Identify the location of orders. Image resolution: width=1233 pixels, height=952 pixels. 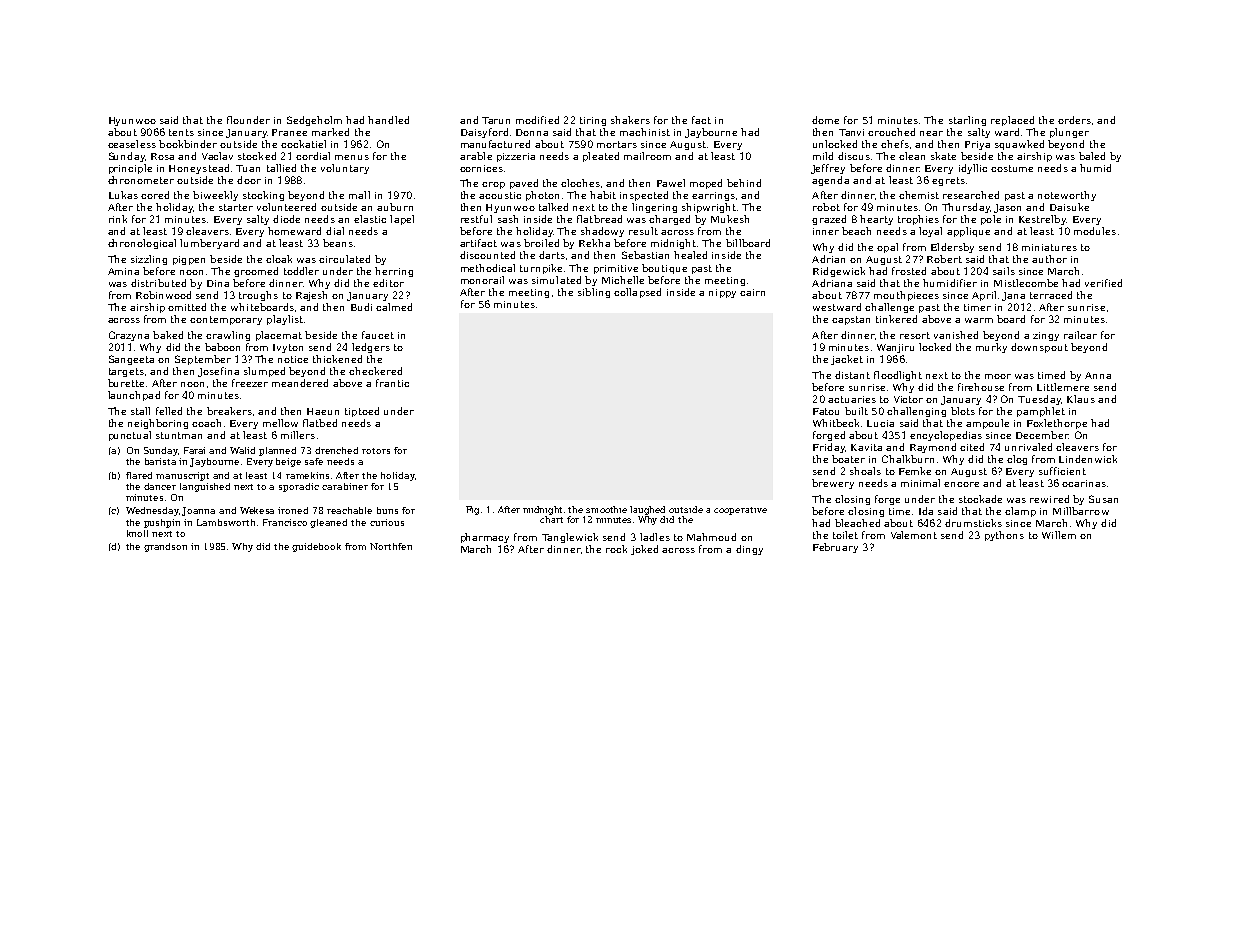
(1074, 120).
